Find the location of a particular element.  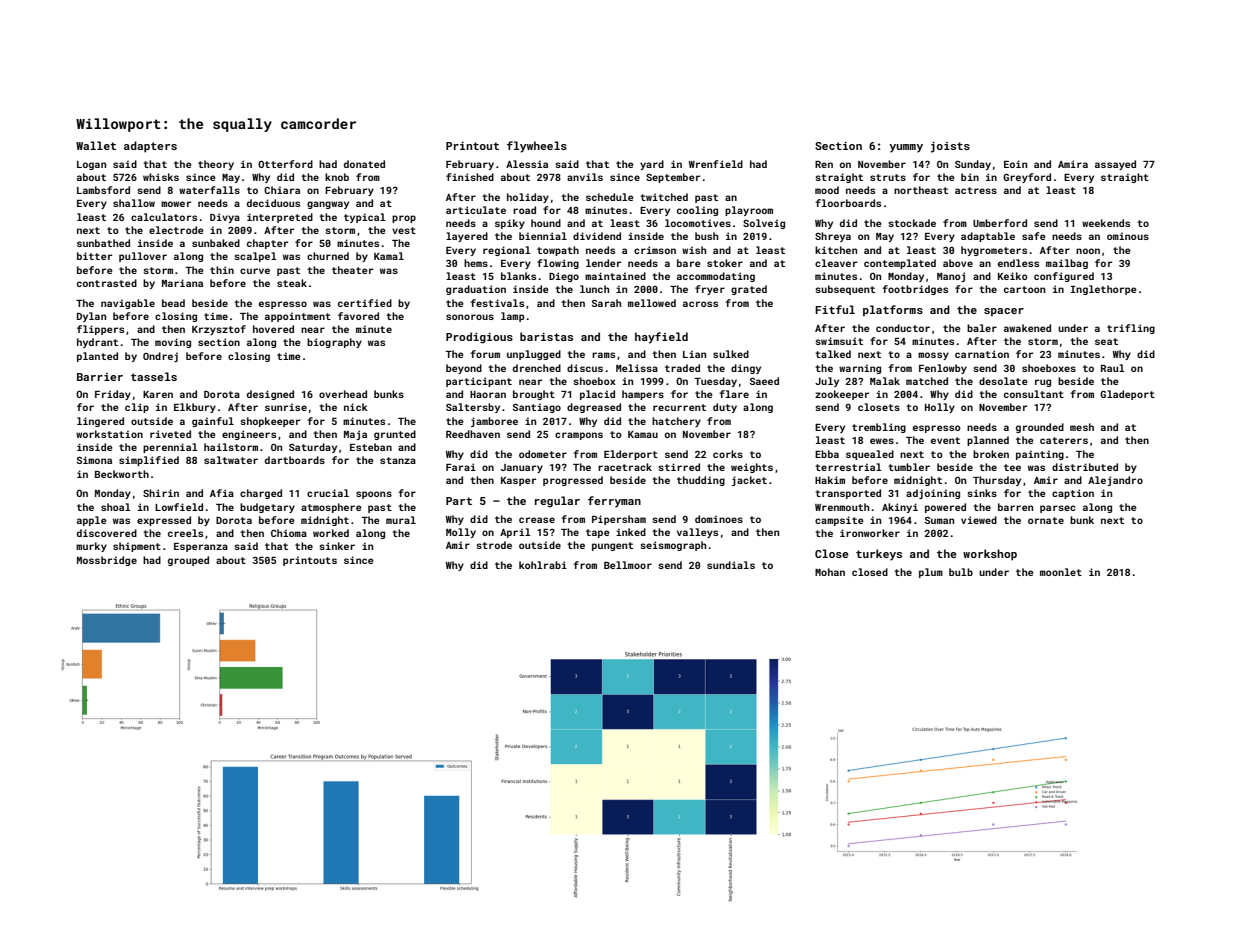

mossy is located at coordinates (933, 356).
